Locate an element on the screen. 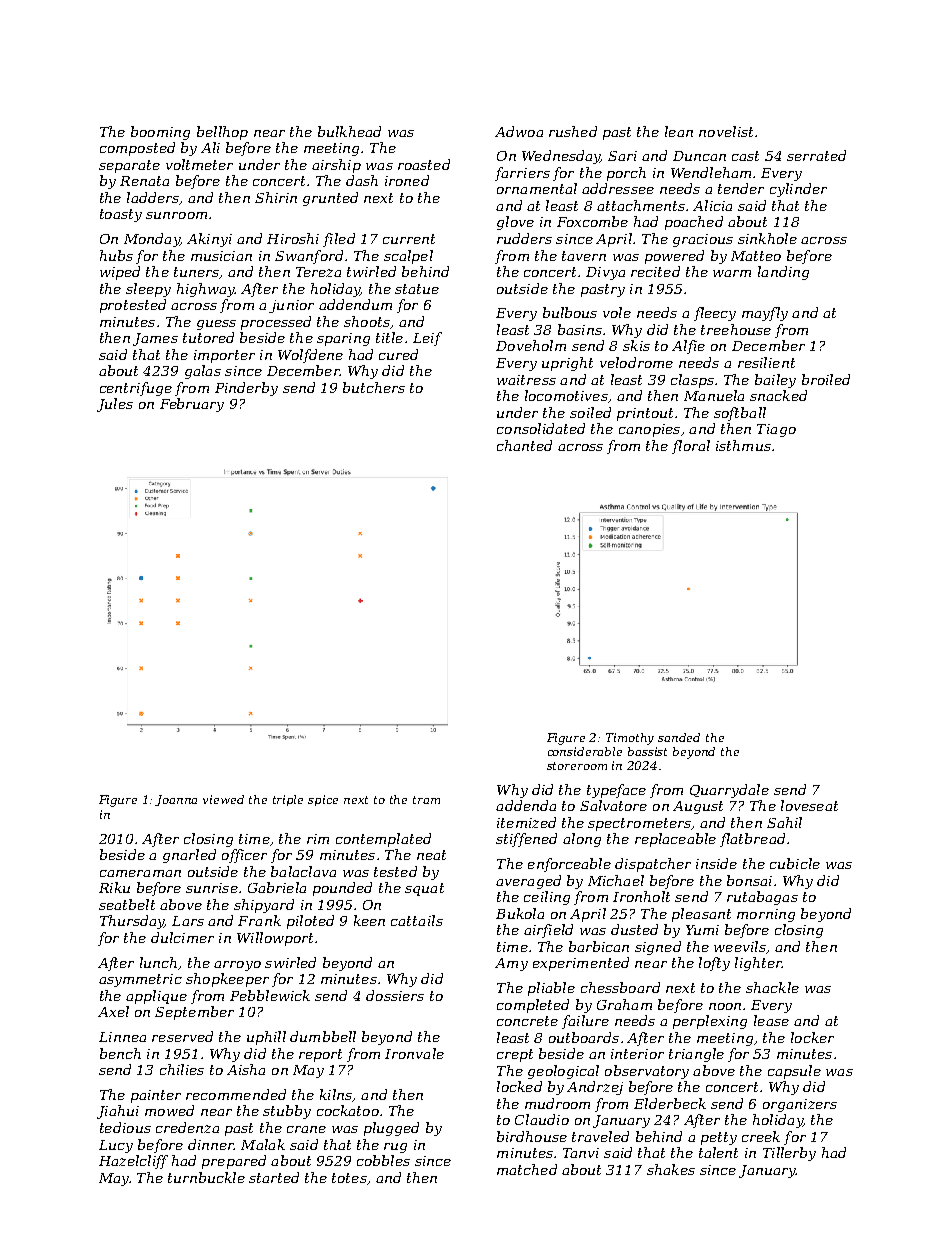  lunch is located at coordinates (158, 962).
